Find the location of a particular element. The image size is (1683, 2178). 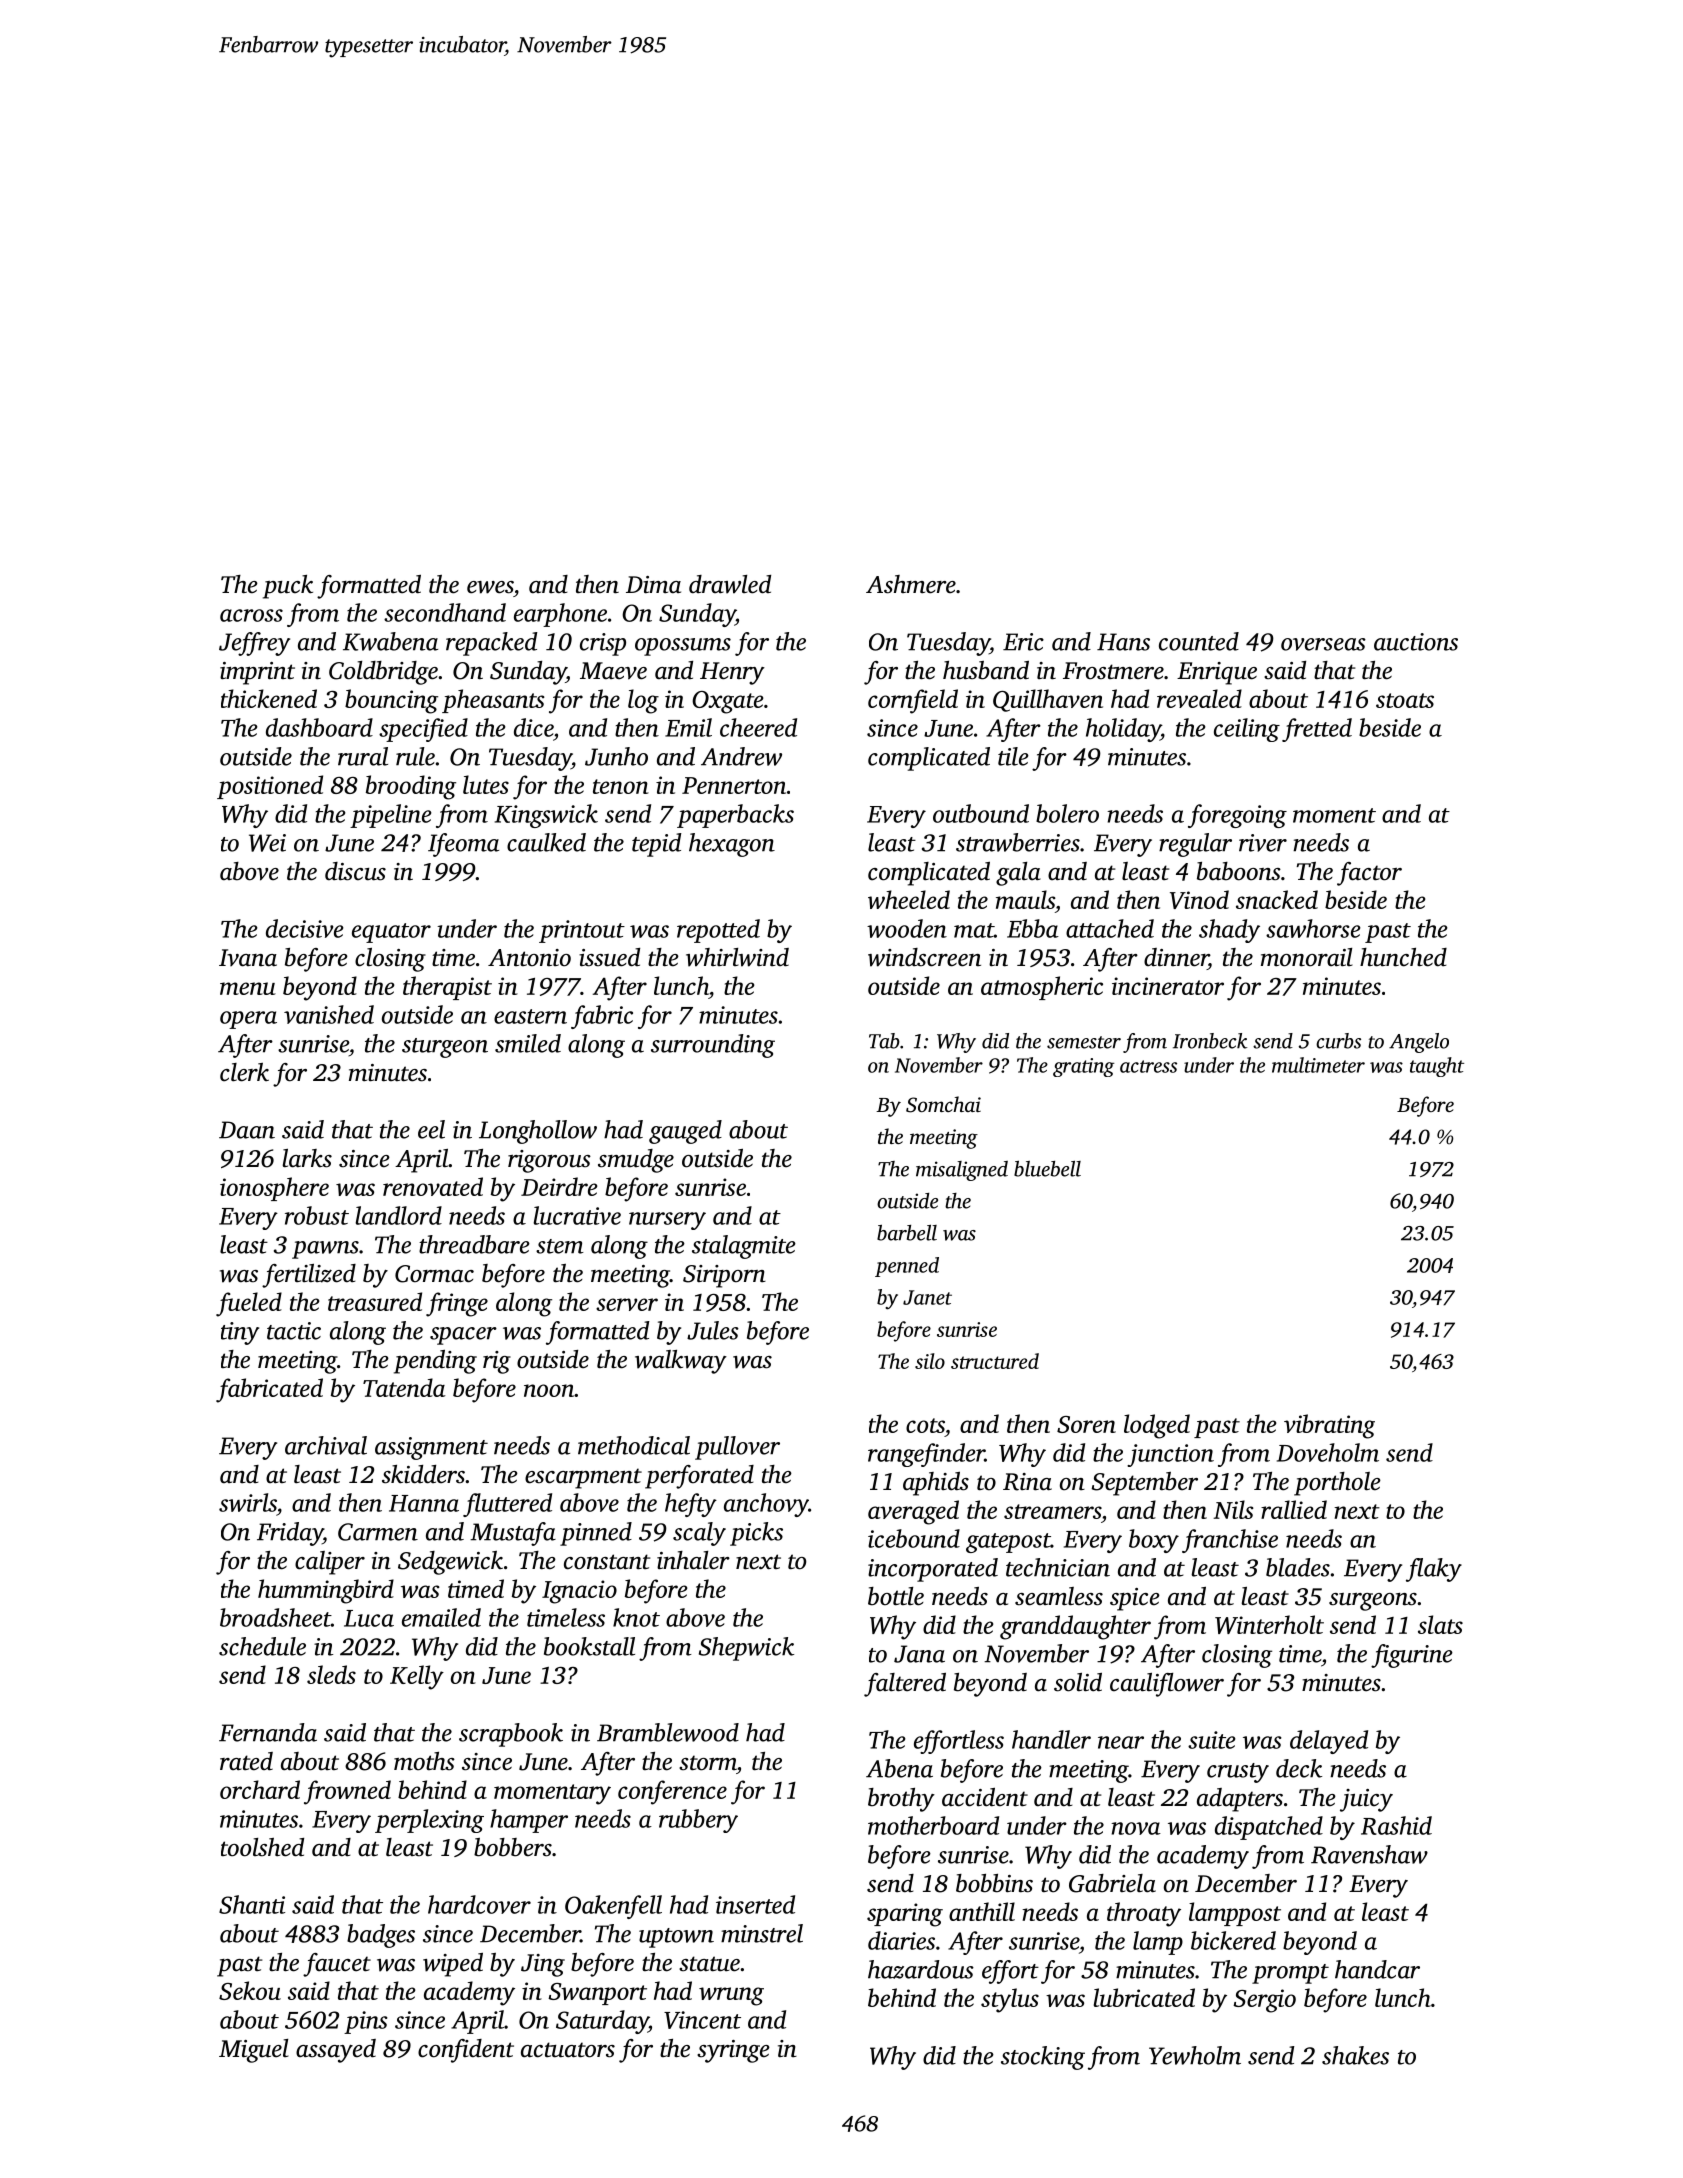

silo is located at coordinates (930, 1361).
